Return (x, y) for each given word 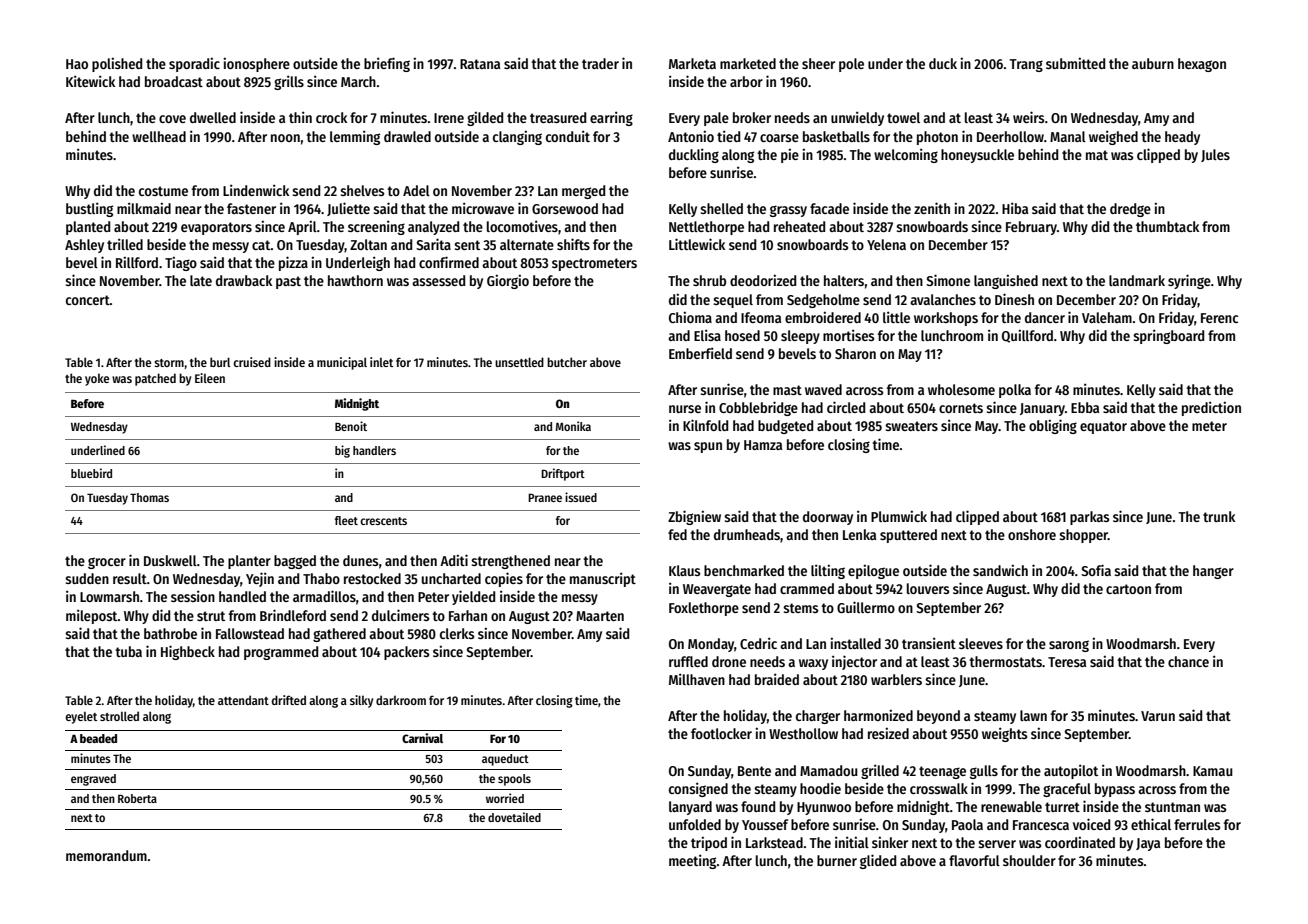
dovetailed (514, 817)
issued (581, 497)
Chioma (690, 317)
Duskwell (170, 560)
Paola (967, 824)
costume (163, 191)
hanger (1213, 572)
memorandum (106, 855)
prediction (1211, 408)
